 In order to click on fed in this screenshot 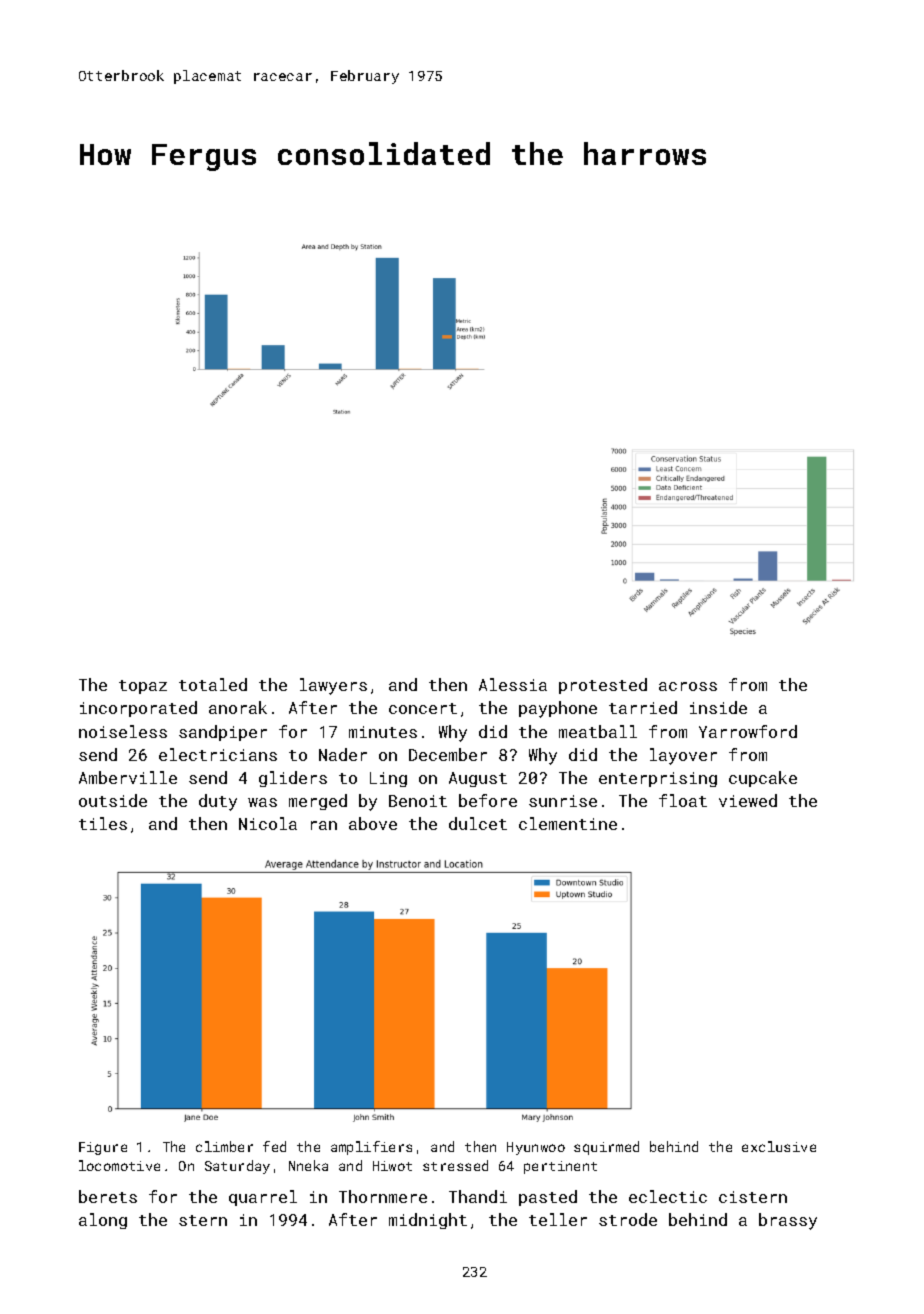, I will do `click(274, 1146)`.
